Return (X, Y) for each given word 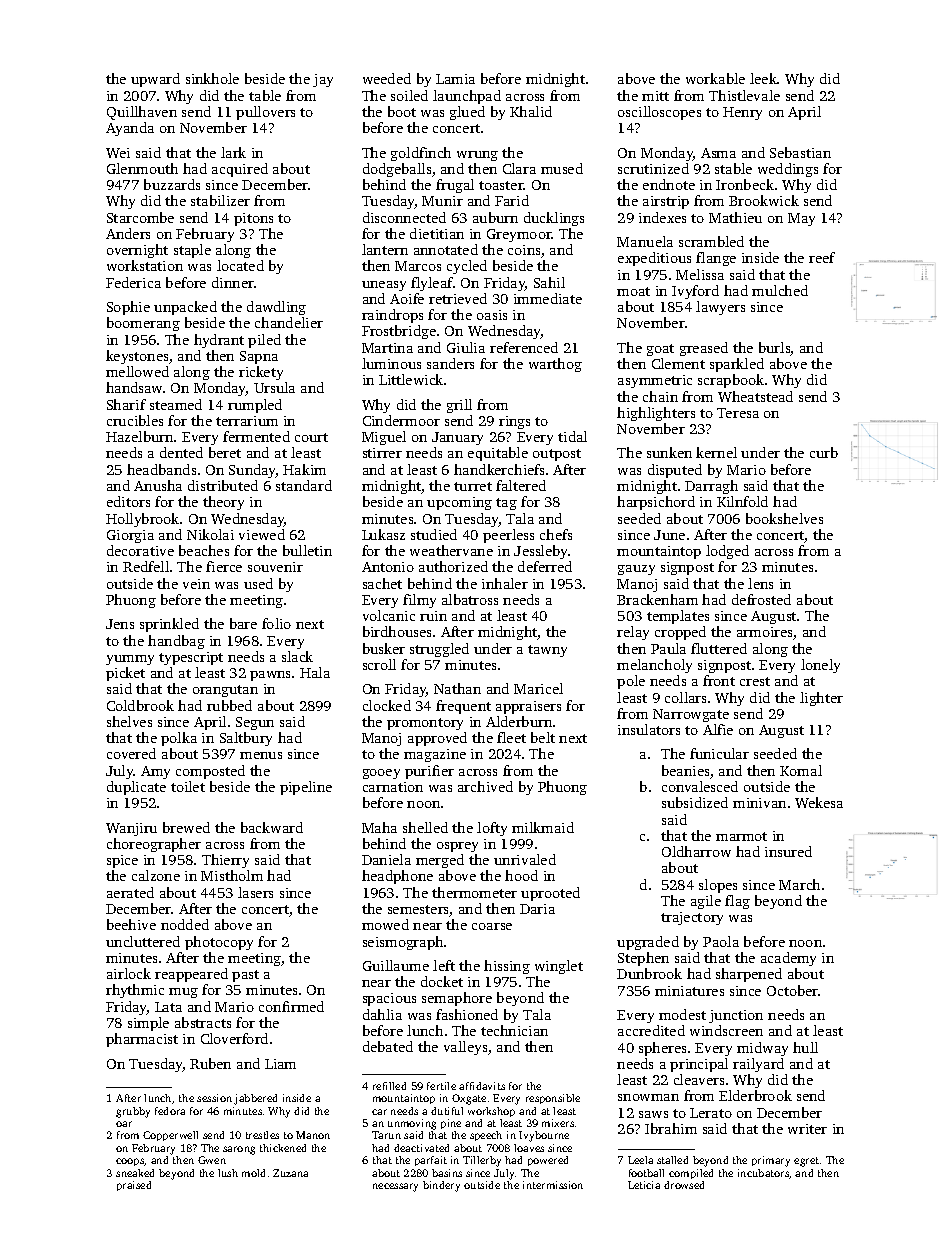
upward (155, 80)
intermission (553, 1185)
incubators (764, 1174)
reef (822, 257)
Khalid (531, 111)
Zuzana (290, 1173)
